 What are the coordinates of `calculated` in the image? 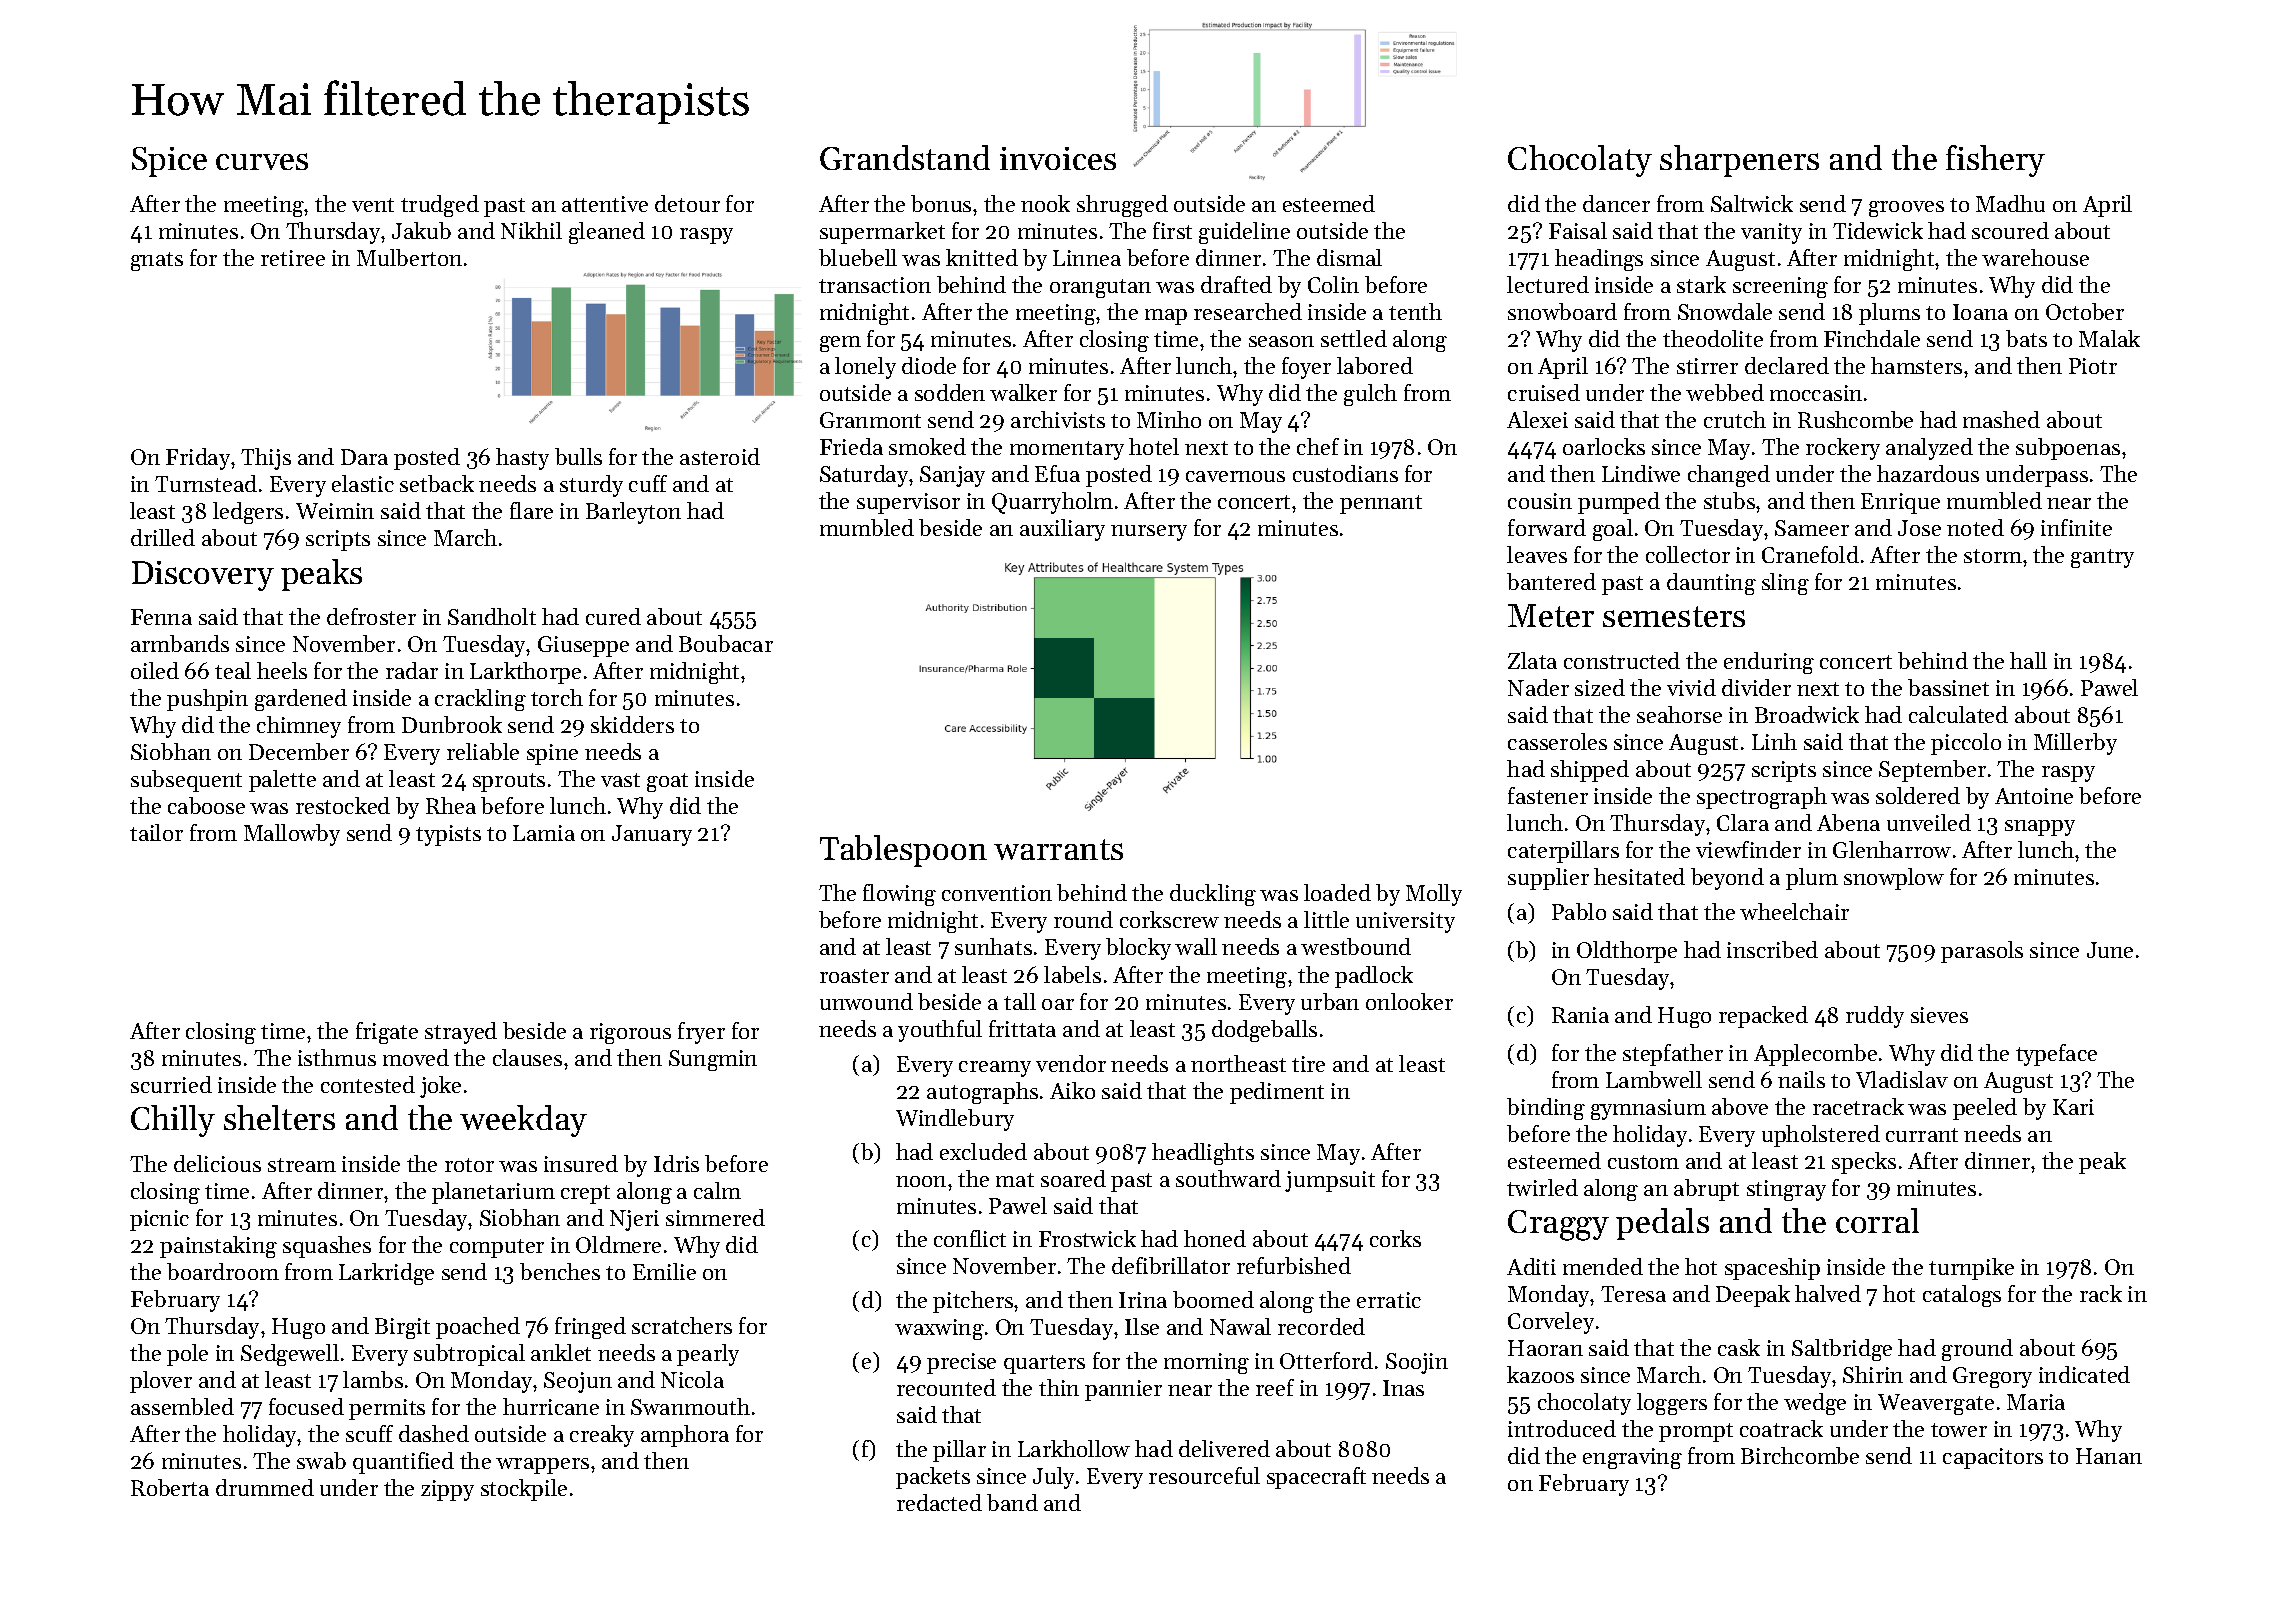 It's located at (1958, 714).
